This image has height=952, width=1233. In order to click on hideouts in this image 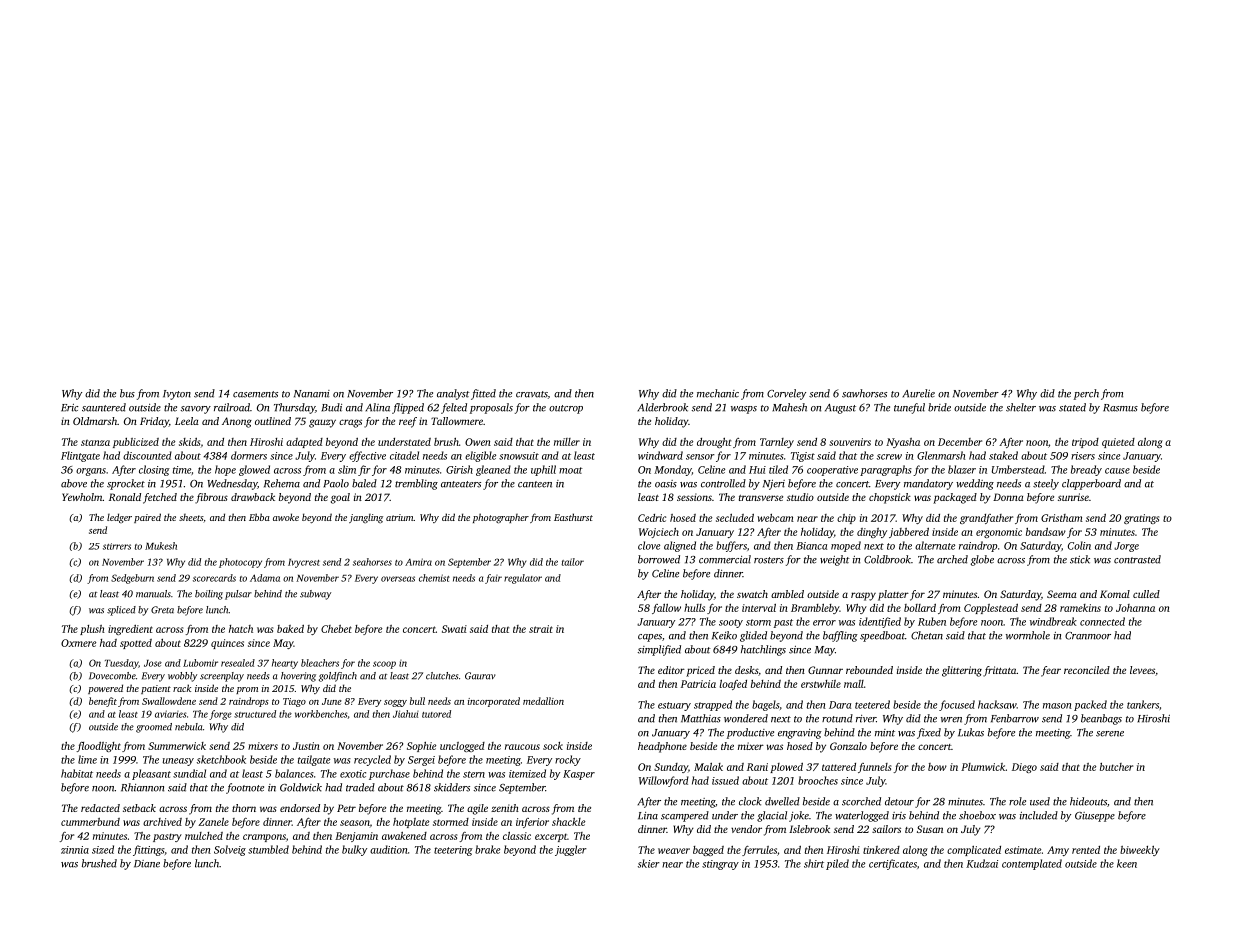, I will do `click(1088, 801)`.
